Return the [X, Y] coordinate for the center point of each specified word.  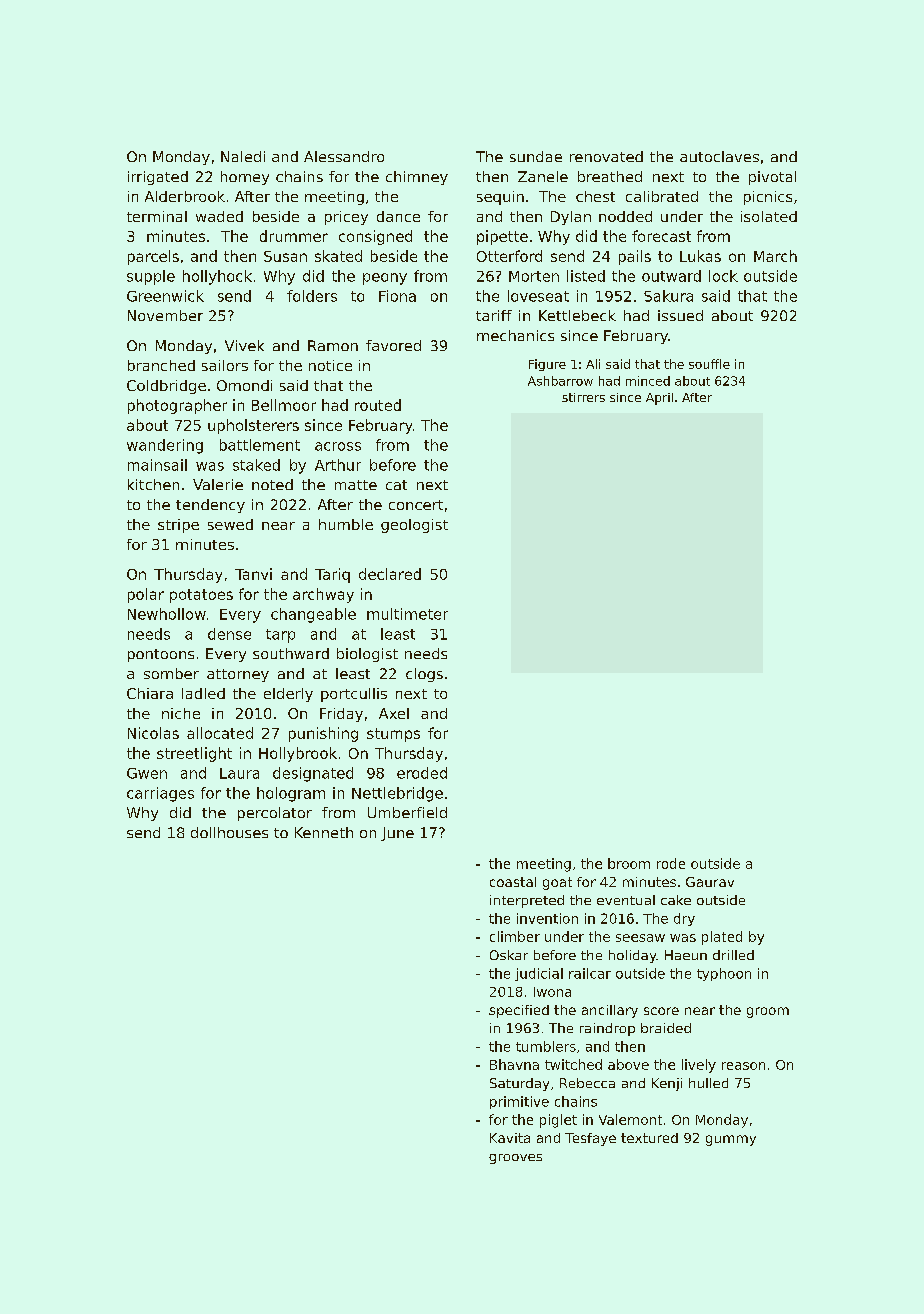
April [659, 399]
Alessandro [344, 156]
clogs [424, 675]
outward [671, 276]
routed [378, 405]
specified [519, 1011]
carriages [160, 794]
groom [768, 1012]
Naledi [243, 156]
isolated [769, 216]
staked [256, 465]
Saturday [519, 1084]
